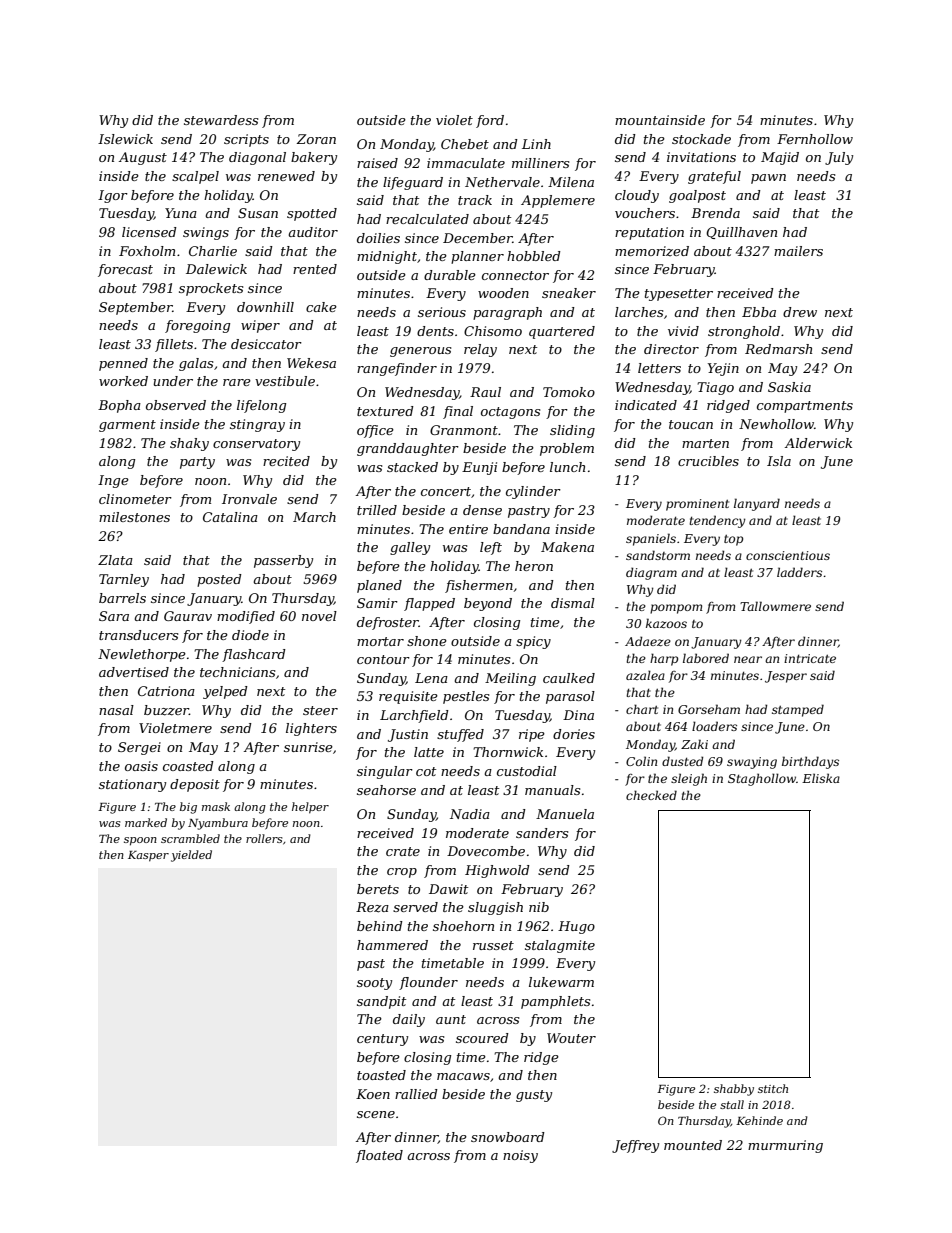 Image resolution: width=952 pixels, height=1233 pixels. I want to click on memorized, so click(652, 251).
